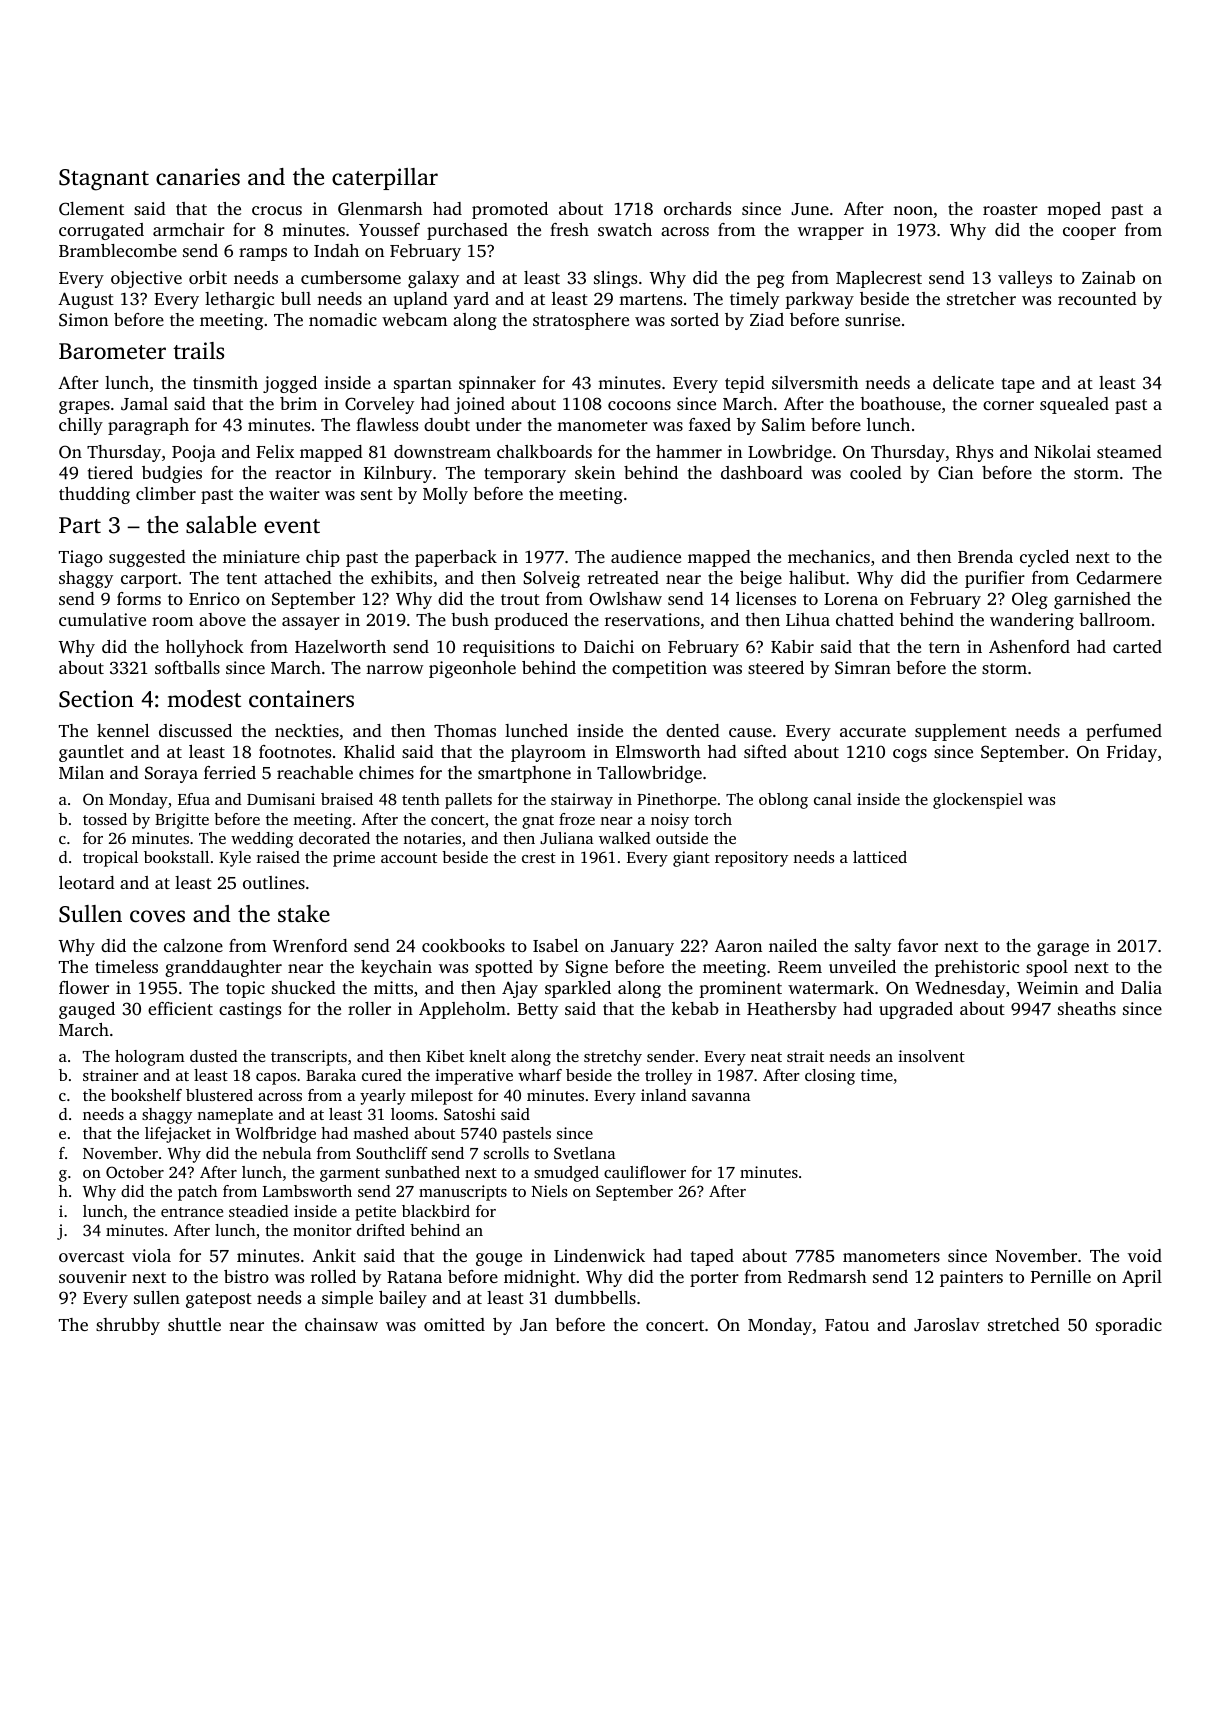 The width and height of the screenshot is (1221, 1727). I want to click on tepid, so click(745, 384).
